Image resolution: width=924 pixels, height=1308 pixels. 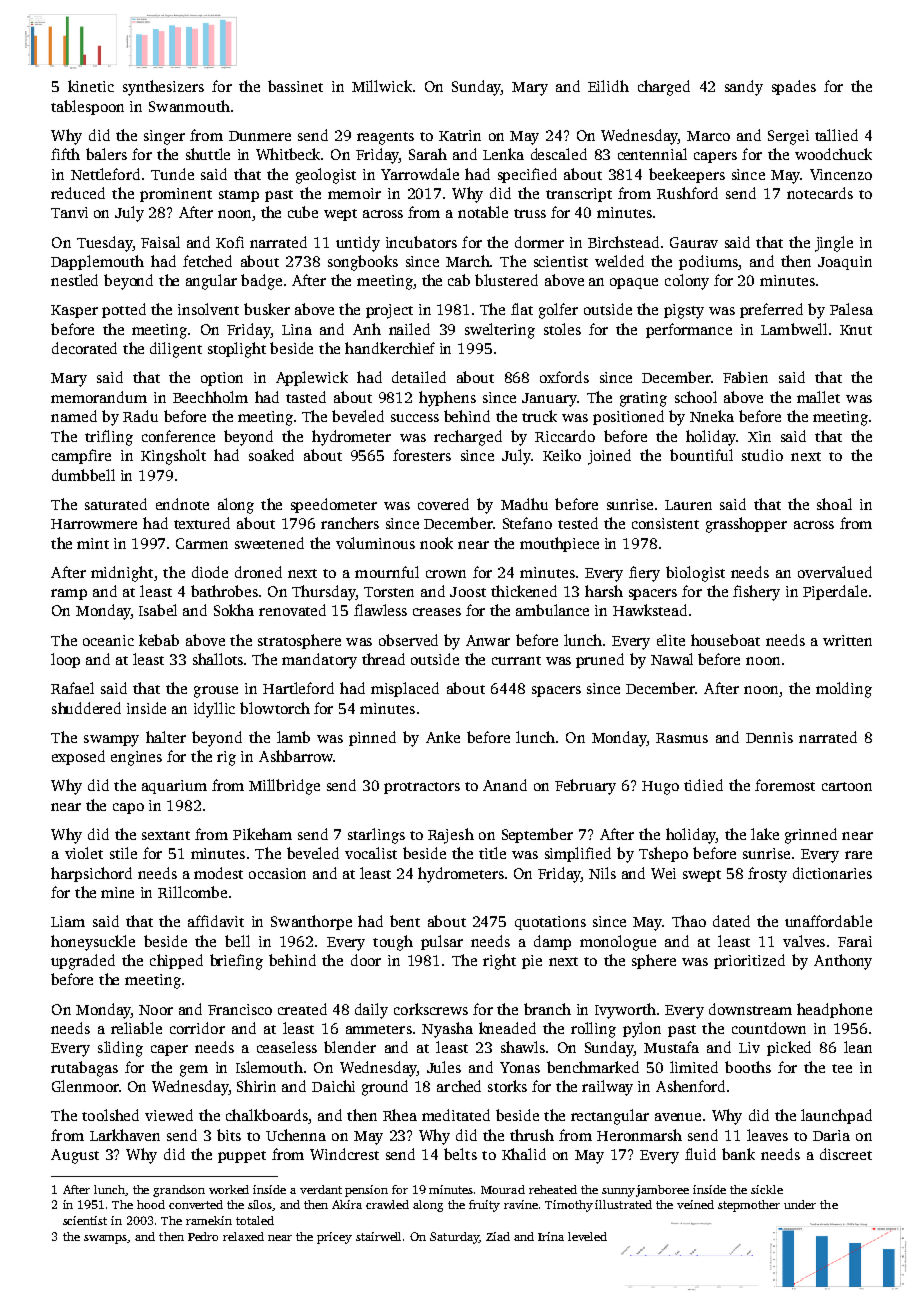 I want to click on harsh, so click(x=604, y=591).
